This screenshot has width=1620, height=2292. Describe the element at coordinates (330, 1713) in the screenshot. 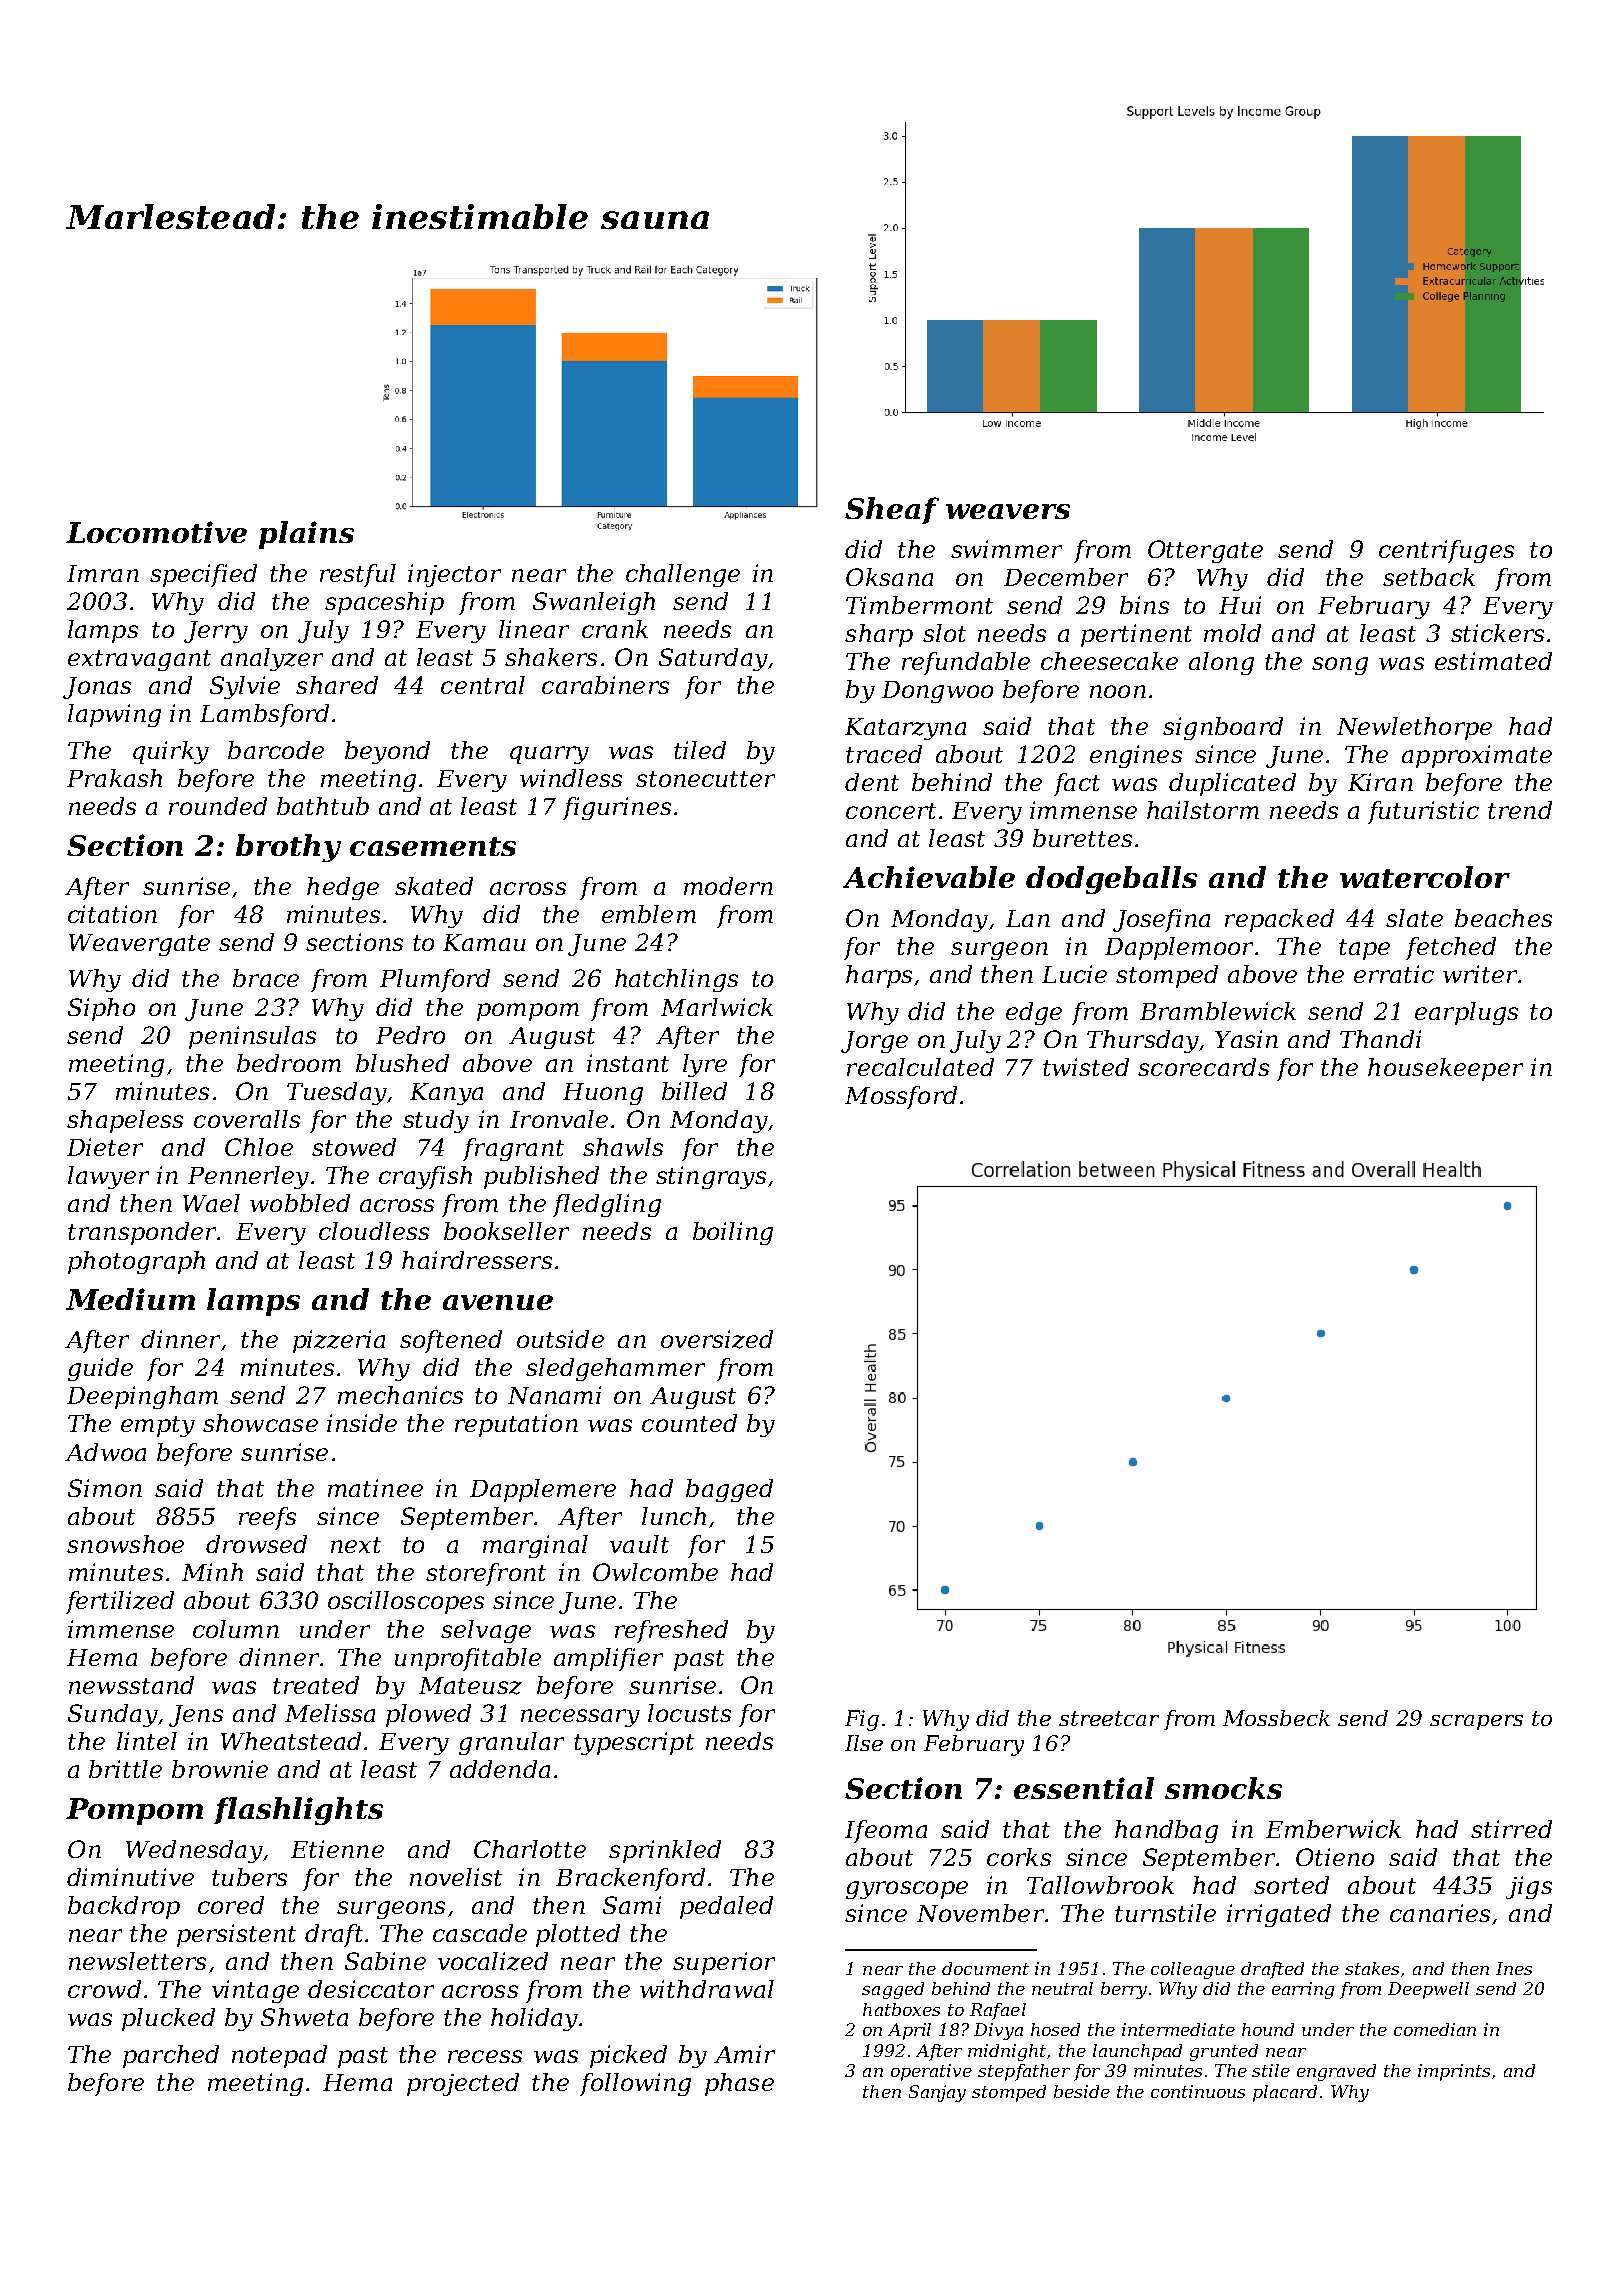

I see `Melissa` at that location.
